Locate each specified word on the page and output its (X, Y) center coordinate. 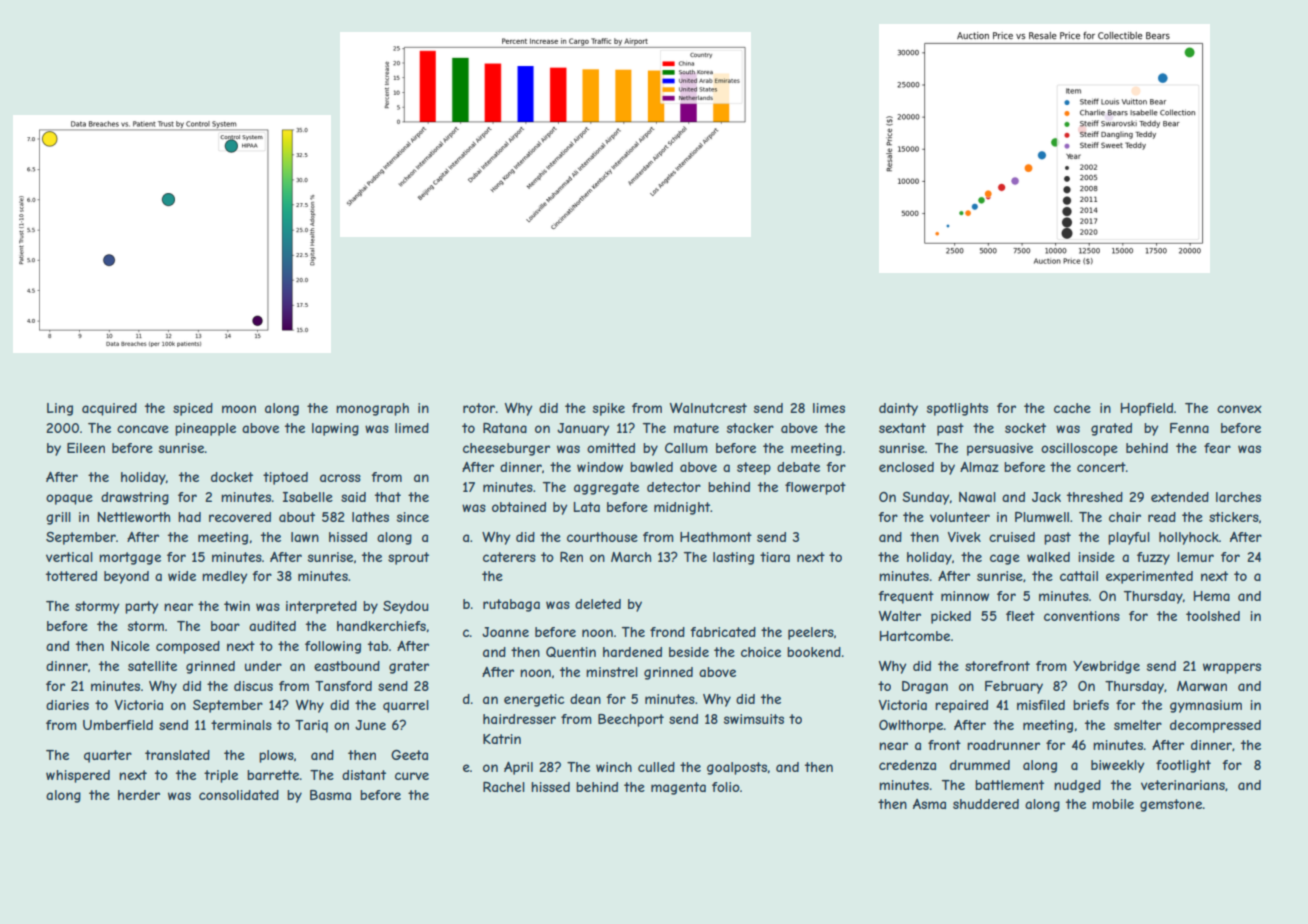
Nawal (977, 497)
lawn (305, 537)
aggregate (606, 488)
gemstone (1171, 805)
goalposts (737, 768)
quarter (108, 756)
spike (609, 409)
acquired (109, 409)
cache (1072, 408)
